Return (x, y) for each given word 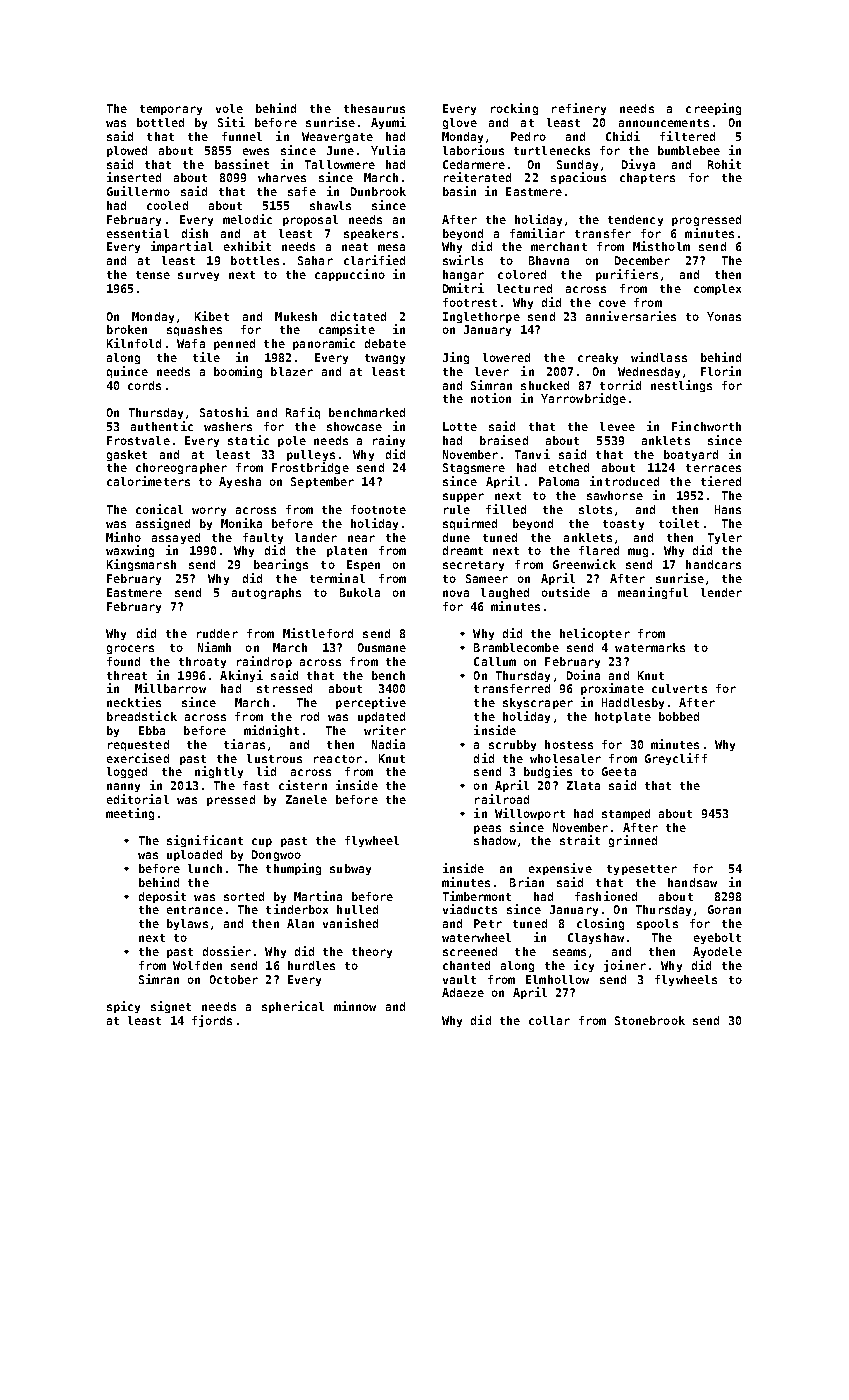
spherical (293, 1007)
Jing (456, 358)
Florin (721, 371)
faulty (263, 538)
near (361, 538)
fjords (212, 1021)
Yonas (724, 316)
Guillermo (138, 191)
